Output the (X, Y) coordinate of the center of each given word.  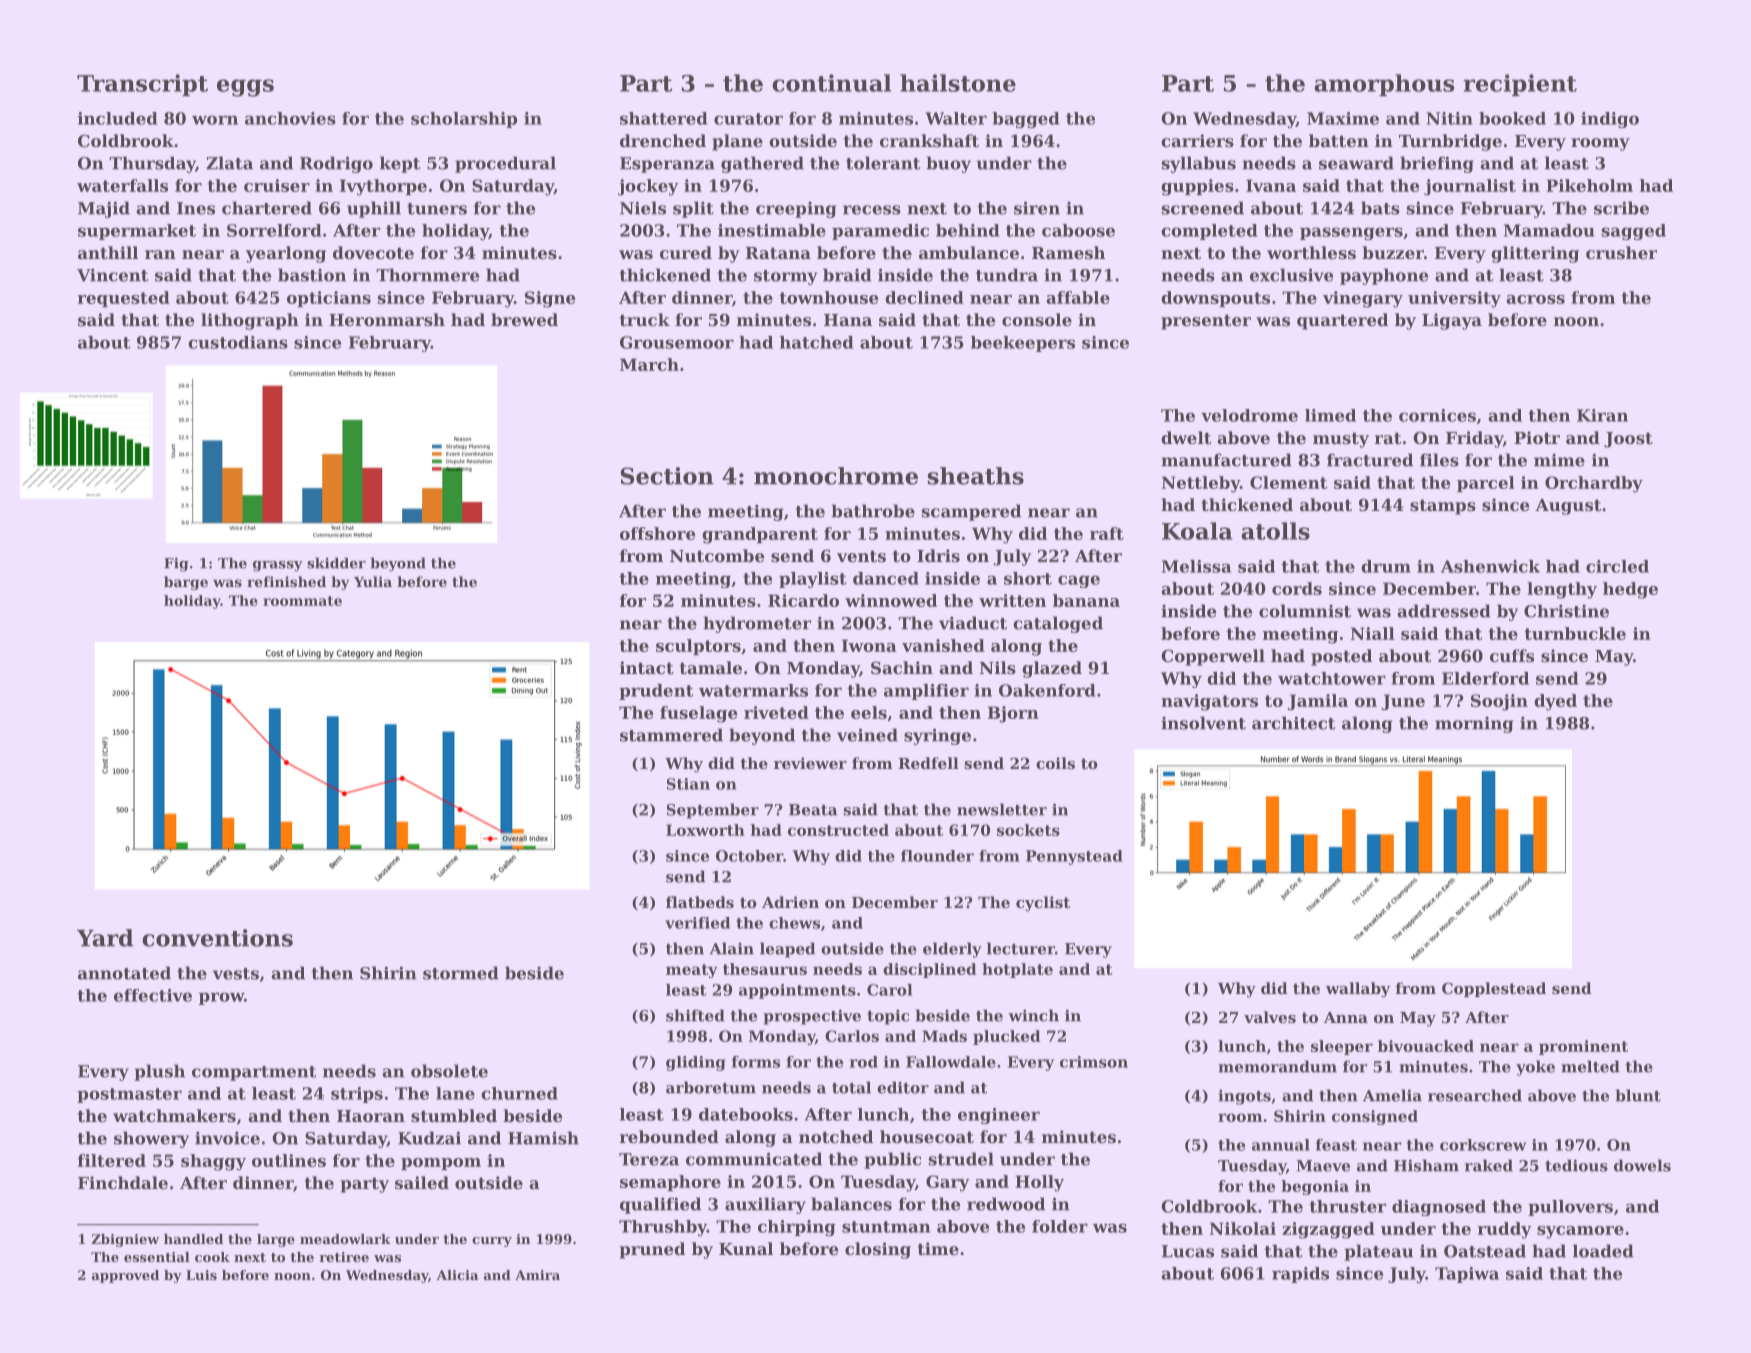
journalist (1470, 187)
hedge (1630, 590)
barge (186, 583)
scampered (971, 512)
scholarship (464, 120)
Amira (537, 1275)
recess (872, 210)
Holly (1039, 1183)
